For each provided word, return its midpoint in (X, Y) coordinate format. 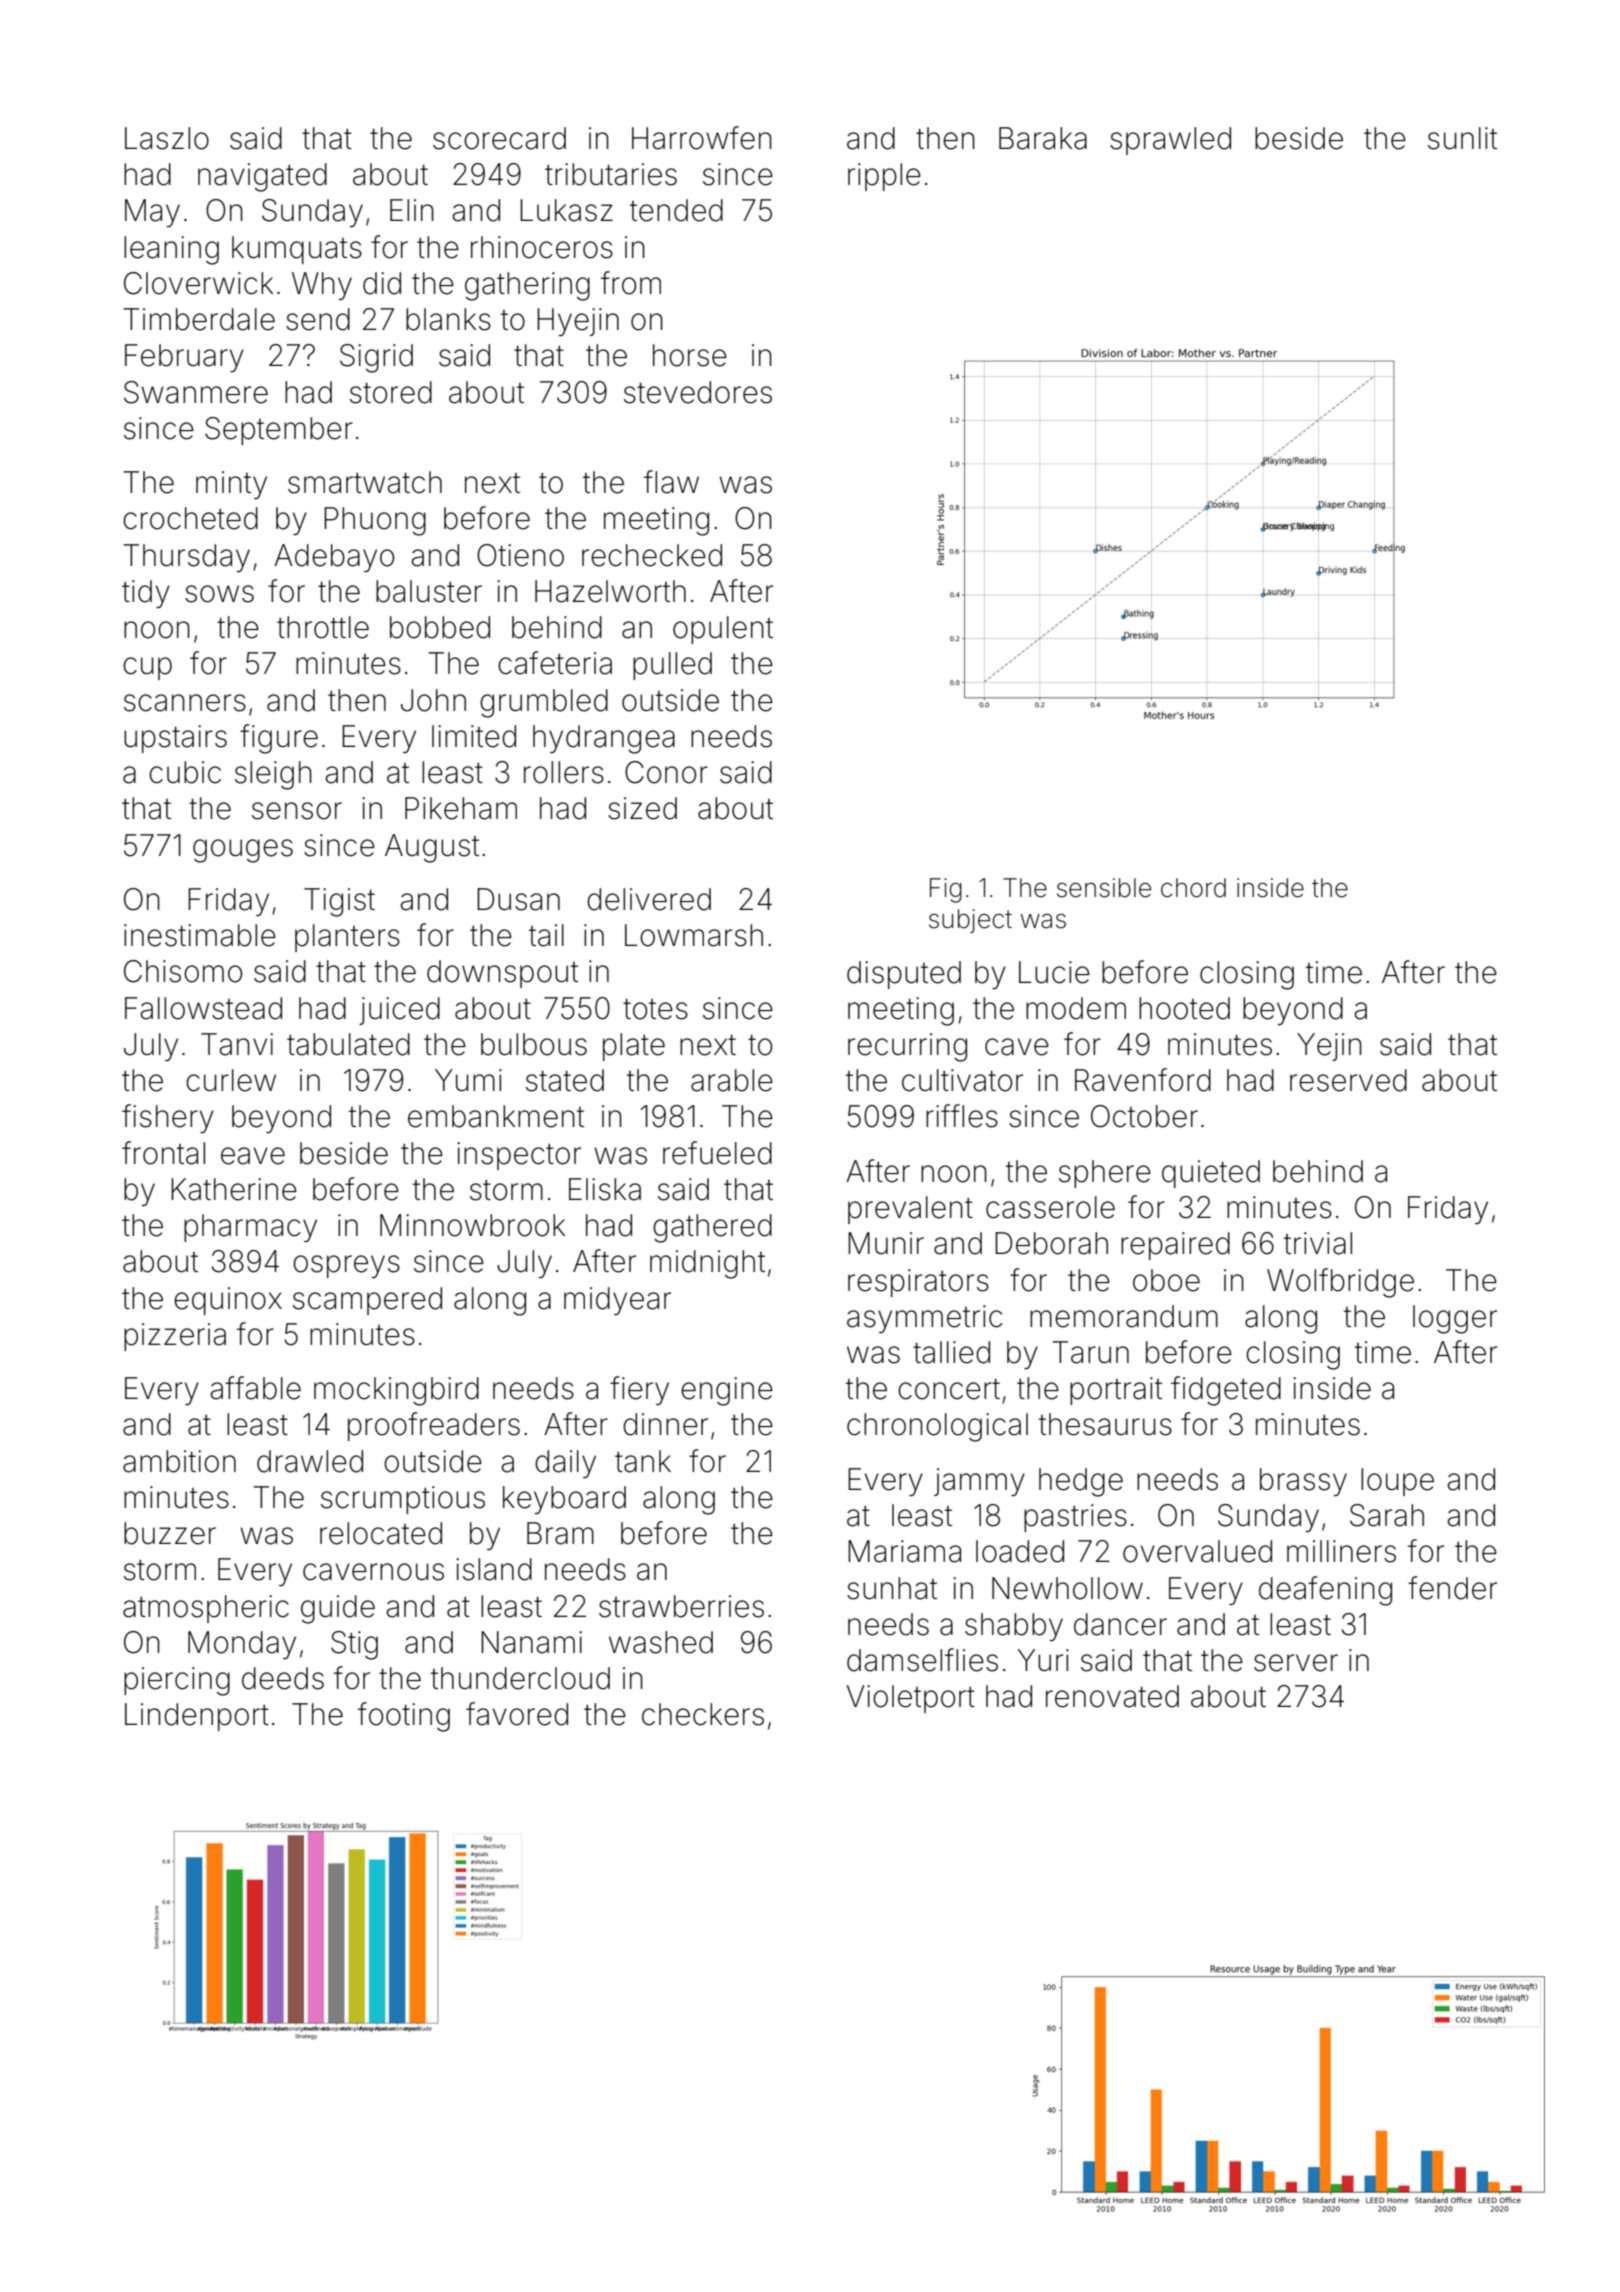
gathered (712, 1228)
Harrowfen (702, 138)
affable (255, 1388)
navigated (262, 177)
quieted (1211, 1174)
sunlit (1462, 138)
